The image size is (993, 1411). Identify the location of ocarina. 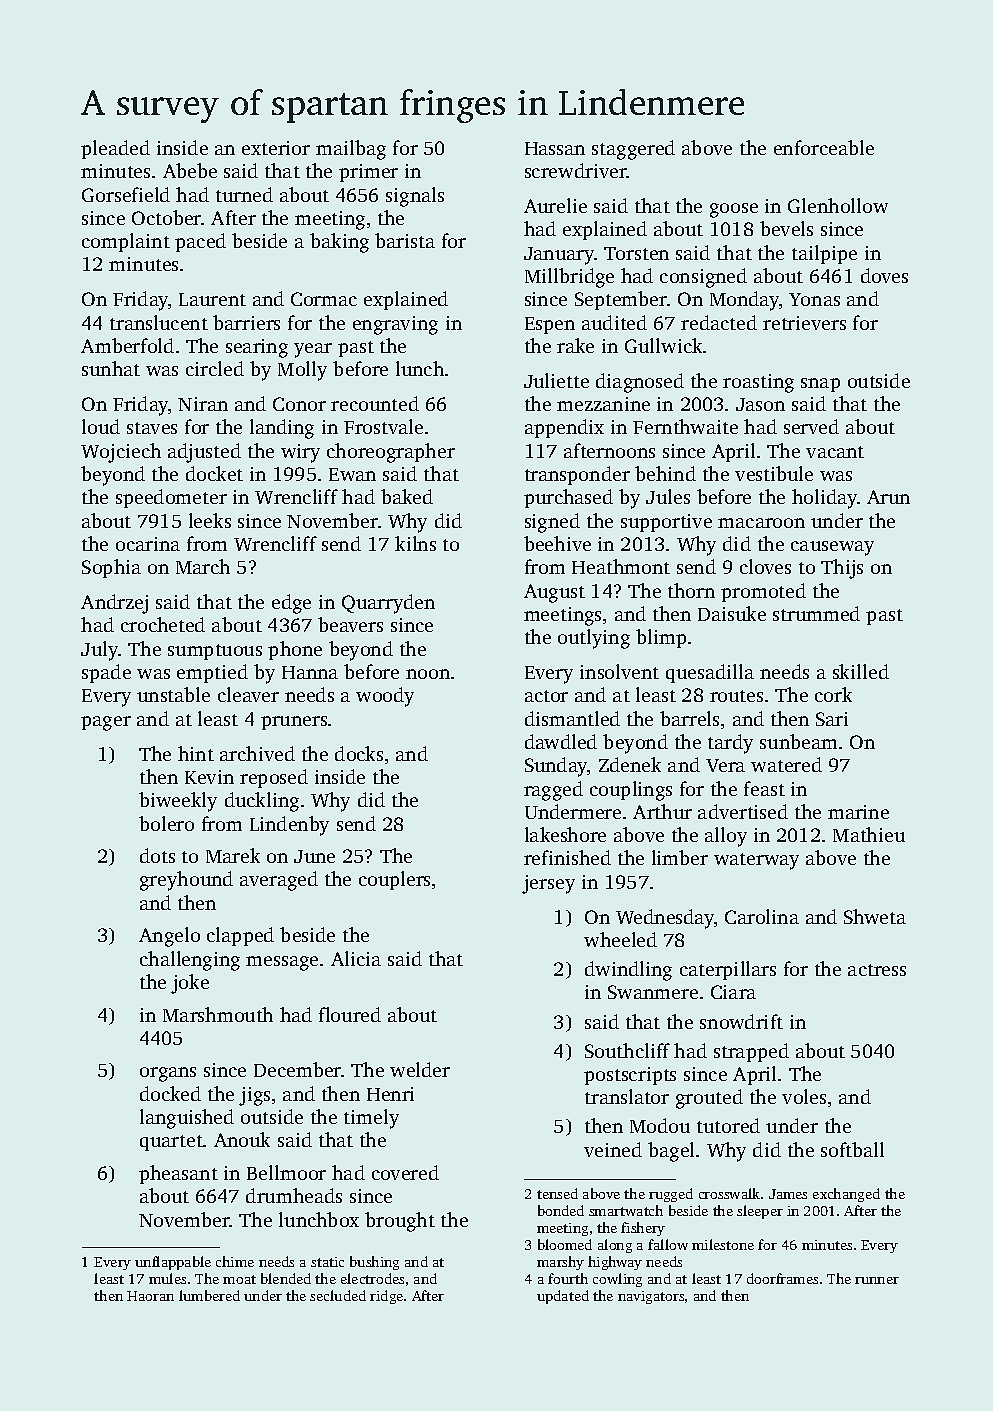
(148, 544).
